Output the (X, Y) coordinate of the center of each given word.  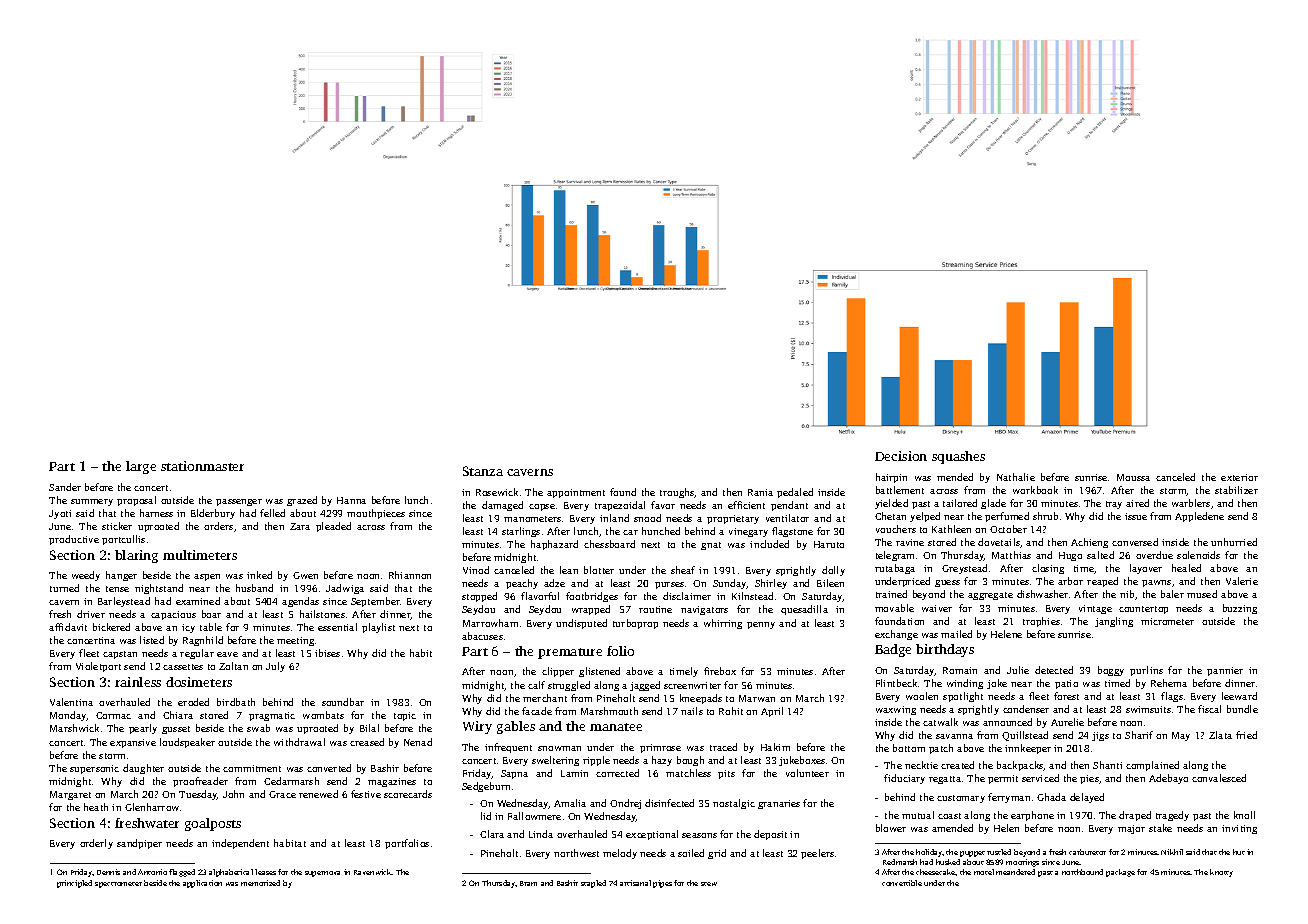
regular (197, 654)
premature (570, 653)
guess (947, 583)
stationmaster (202, 466)
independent (240, 844)
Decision (901, 456)
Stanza (483, 471)
